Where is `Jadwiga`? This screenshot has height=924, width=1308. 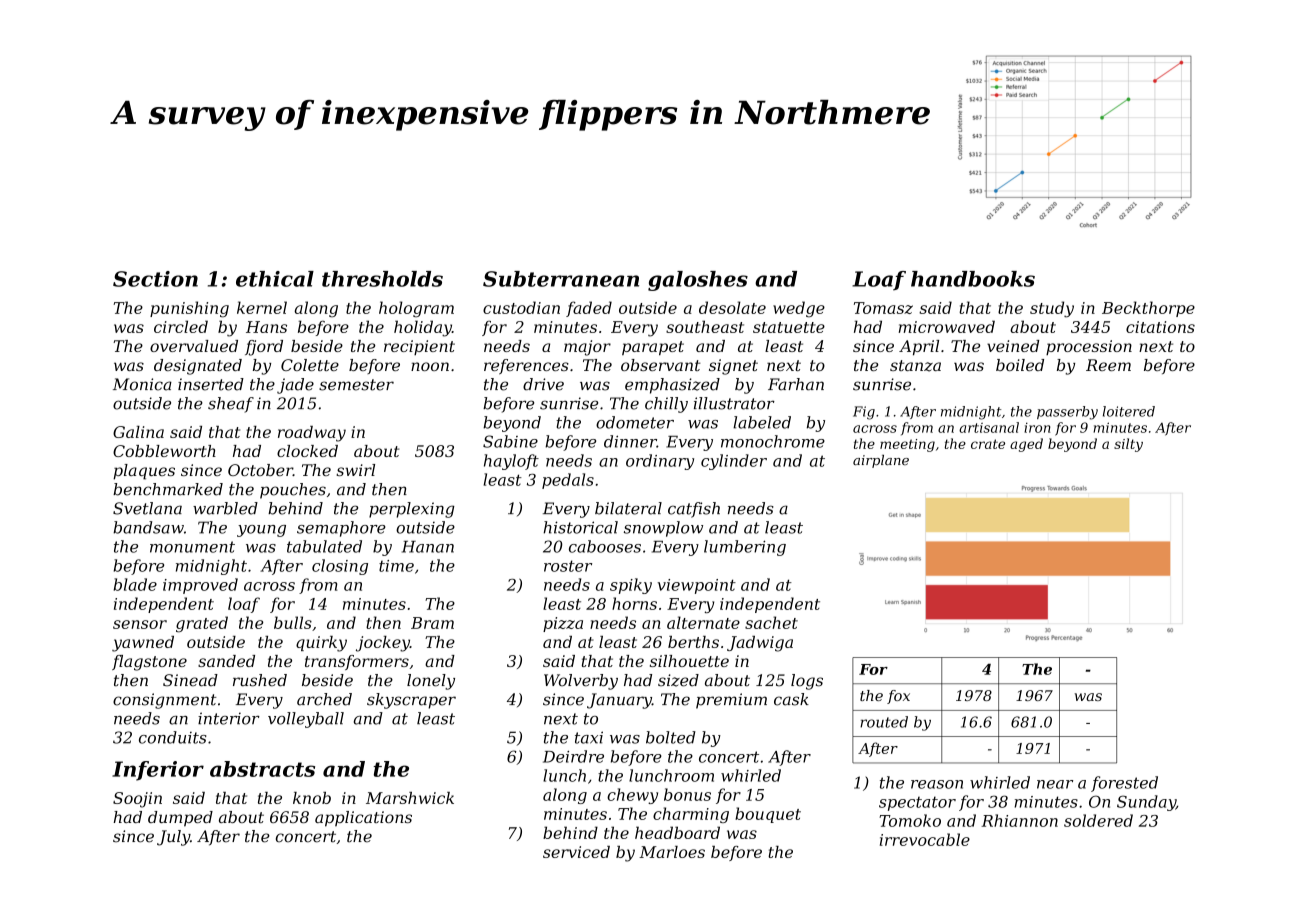 Jadwiga is located at coordinates (760, 644).
